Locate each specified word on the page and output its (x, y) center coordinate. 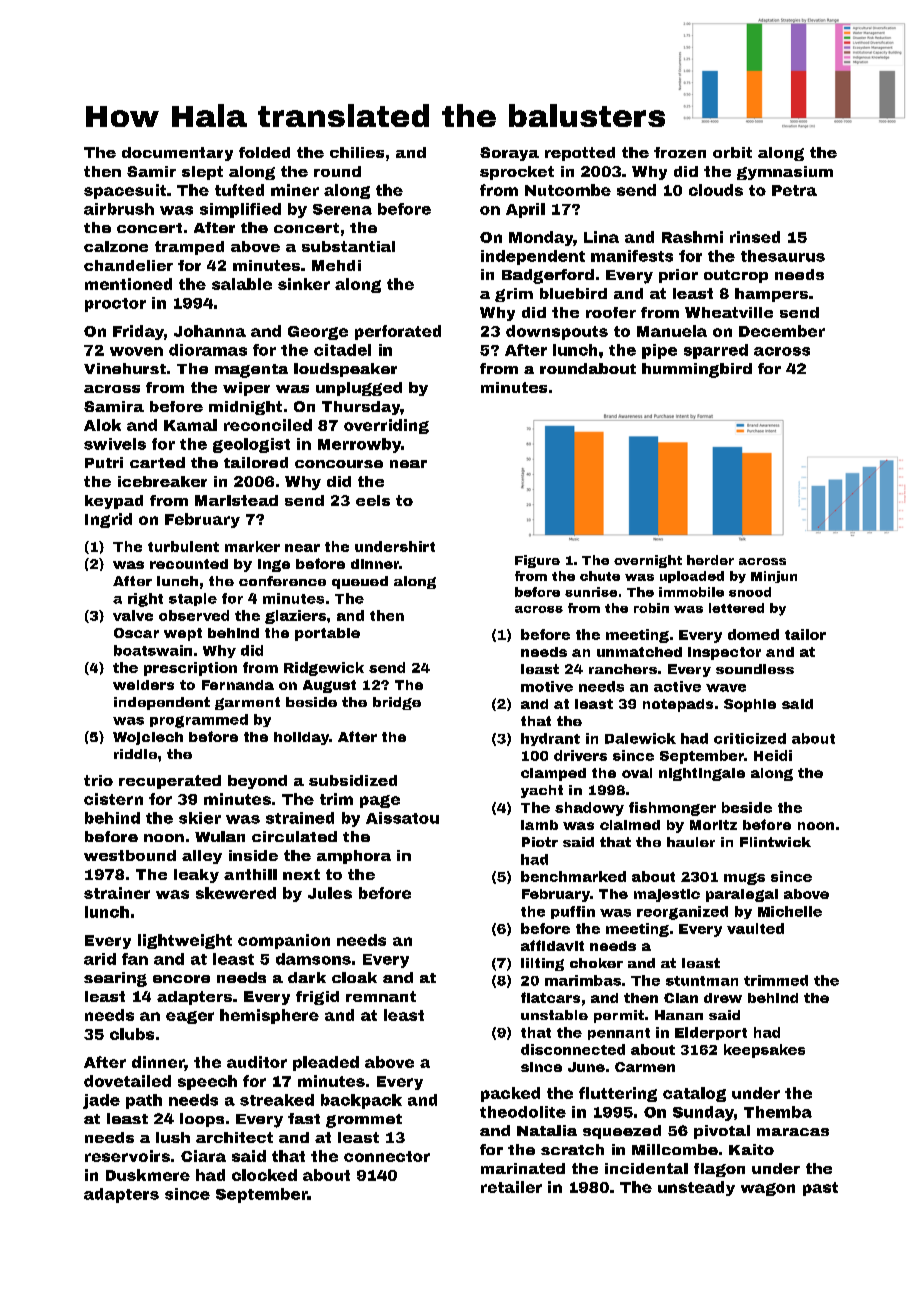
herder (710, 560)
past (820, 1189)
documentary (177, 154)
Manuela (672, 331)
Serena (342, 209)
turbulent (183, 546)
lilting (542, 964)
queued (360, 582)
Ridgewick (324, 669)
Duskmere (148, 1175)
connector (387, 1156)
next (301, 874)
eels (373, 500)
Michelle (790, 911)
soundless (755, 669)
